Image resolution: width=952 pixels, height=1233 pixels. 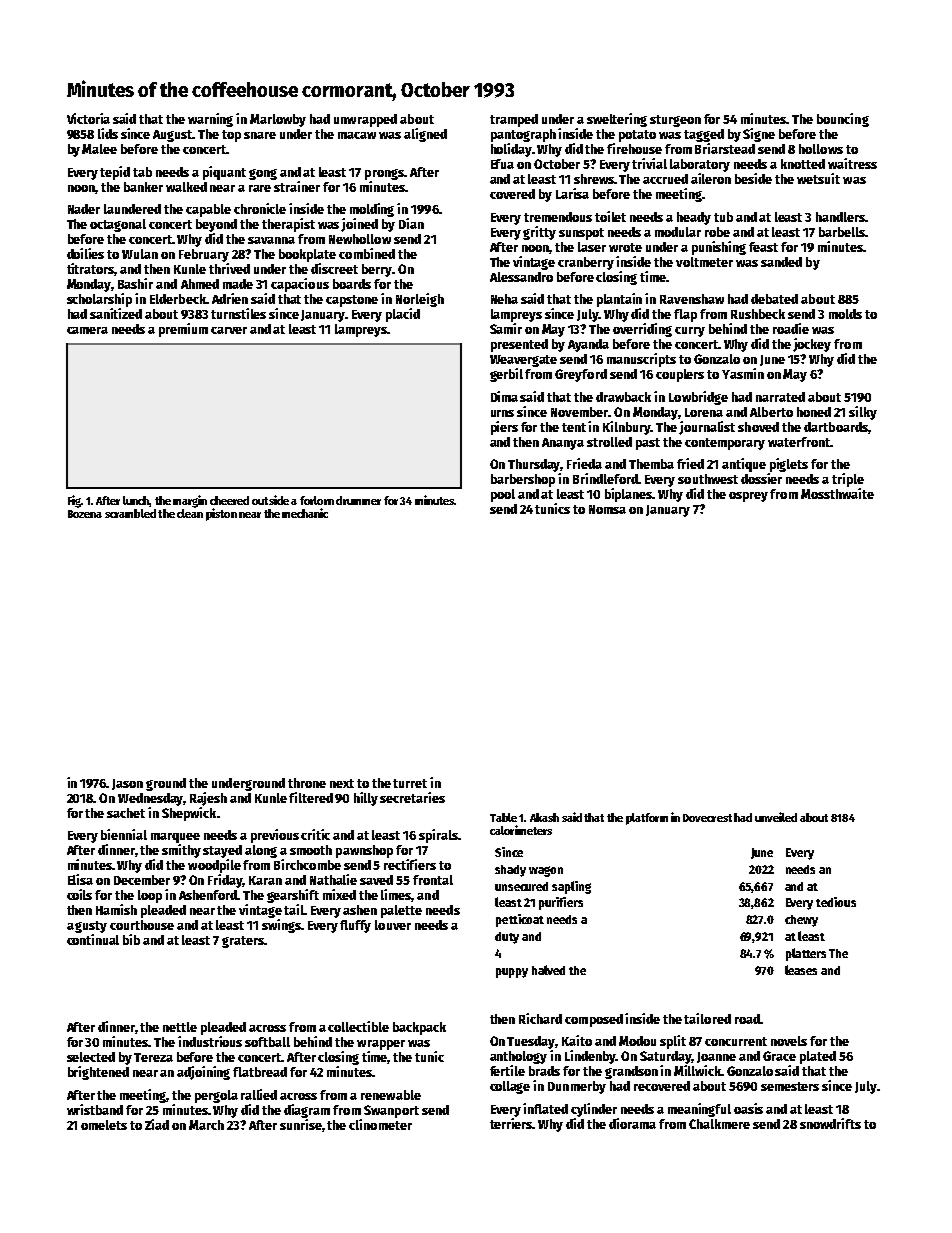 What do you see at coordinates (812, 345) in the screenshot?
I see `jockey` at bounding box center [812, 345].
